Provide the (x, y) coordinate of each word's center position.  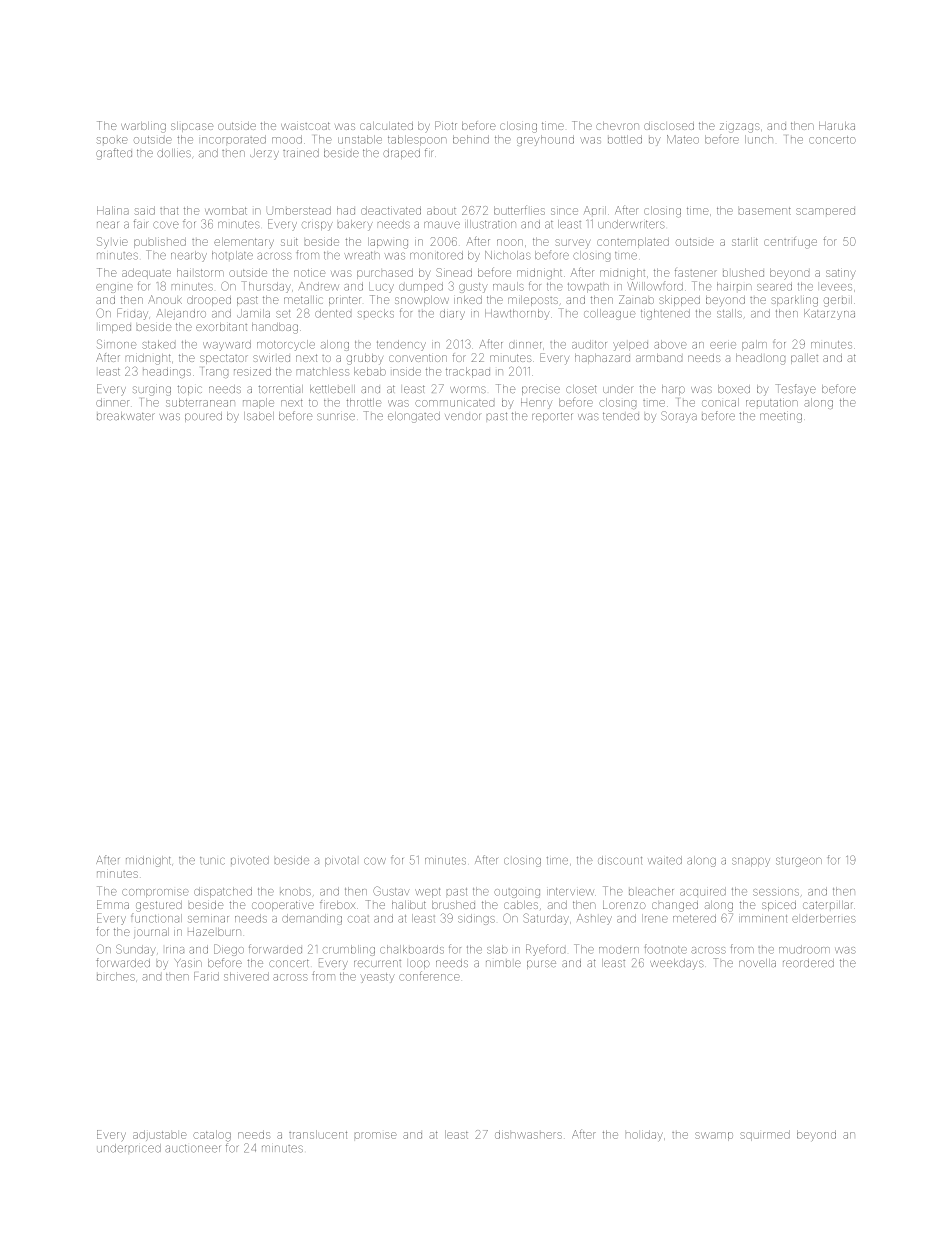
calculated (386, 126)
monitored (436, 255)
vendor (462, 416)
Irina (175, 950)
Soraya (679, 417)
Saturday (546, 919)
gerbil (838, 301)
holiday (644, 1135)
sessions (776, 892)
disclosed (669, 126)
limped (115, 328)
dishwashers (528, 1134)
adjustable (160, 1135)
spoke (112, 140)
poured (203, 417)
